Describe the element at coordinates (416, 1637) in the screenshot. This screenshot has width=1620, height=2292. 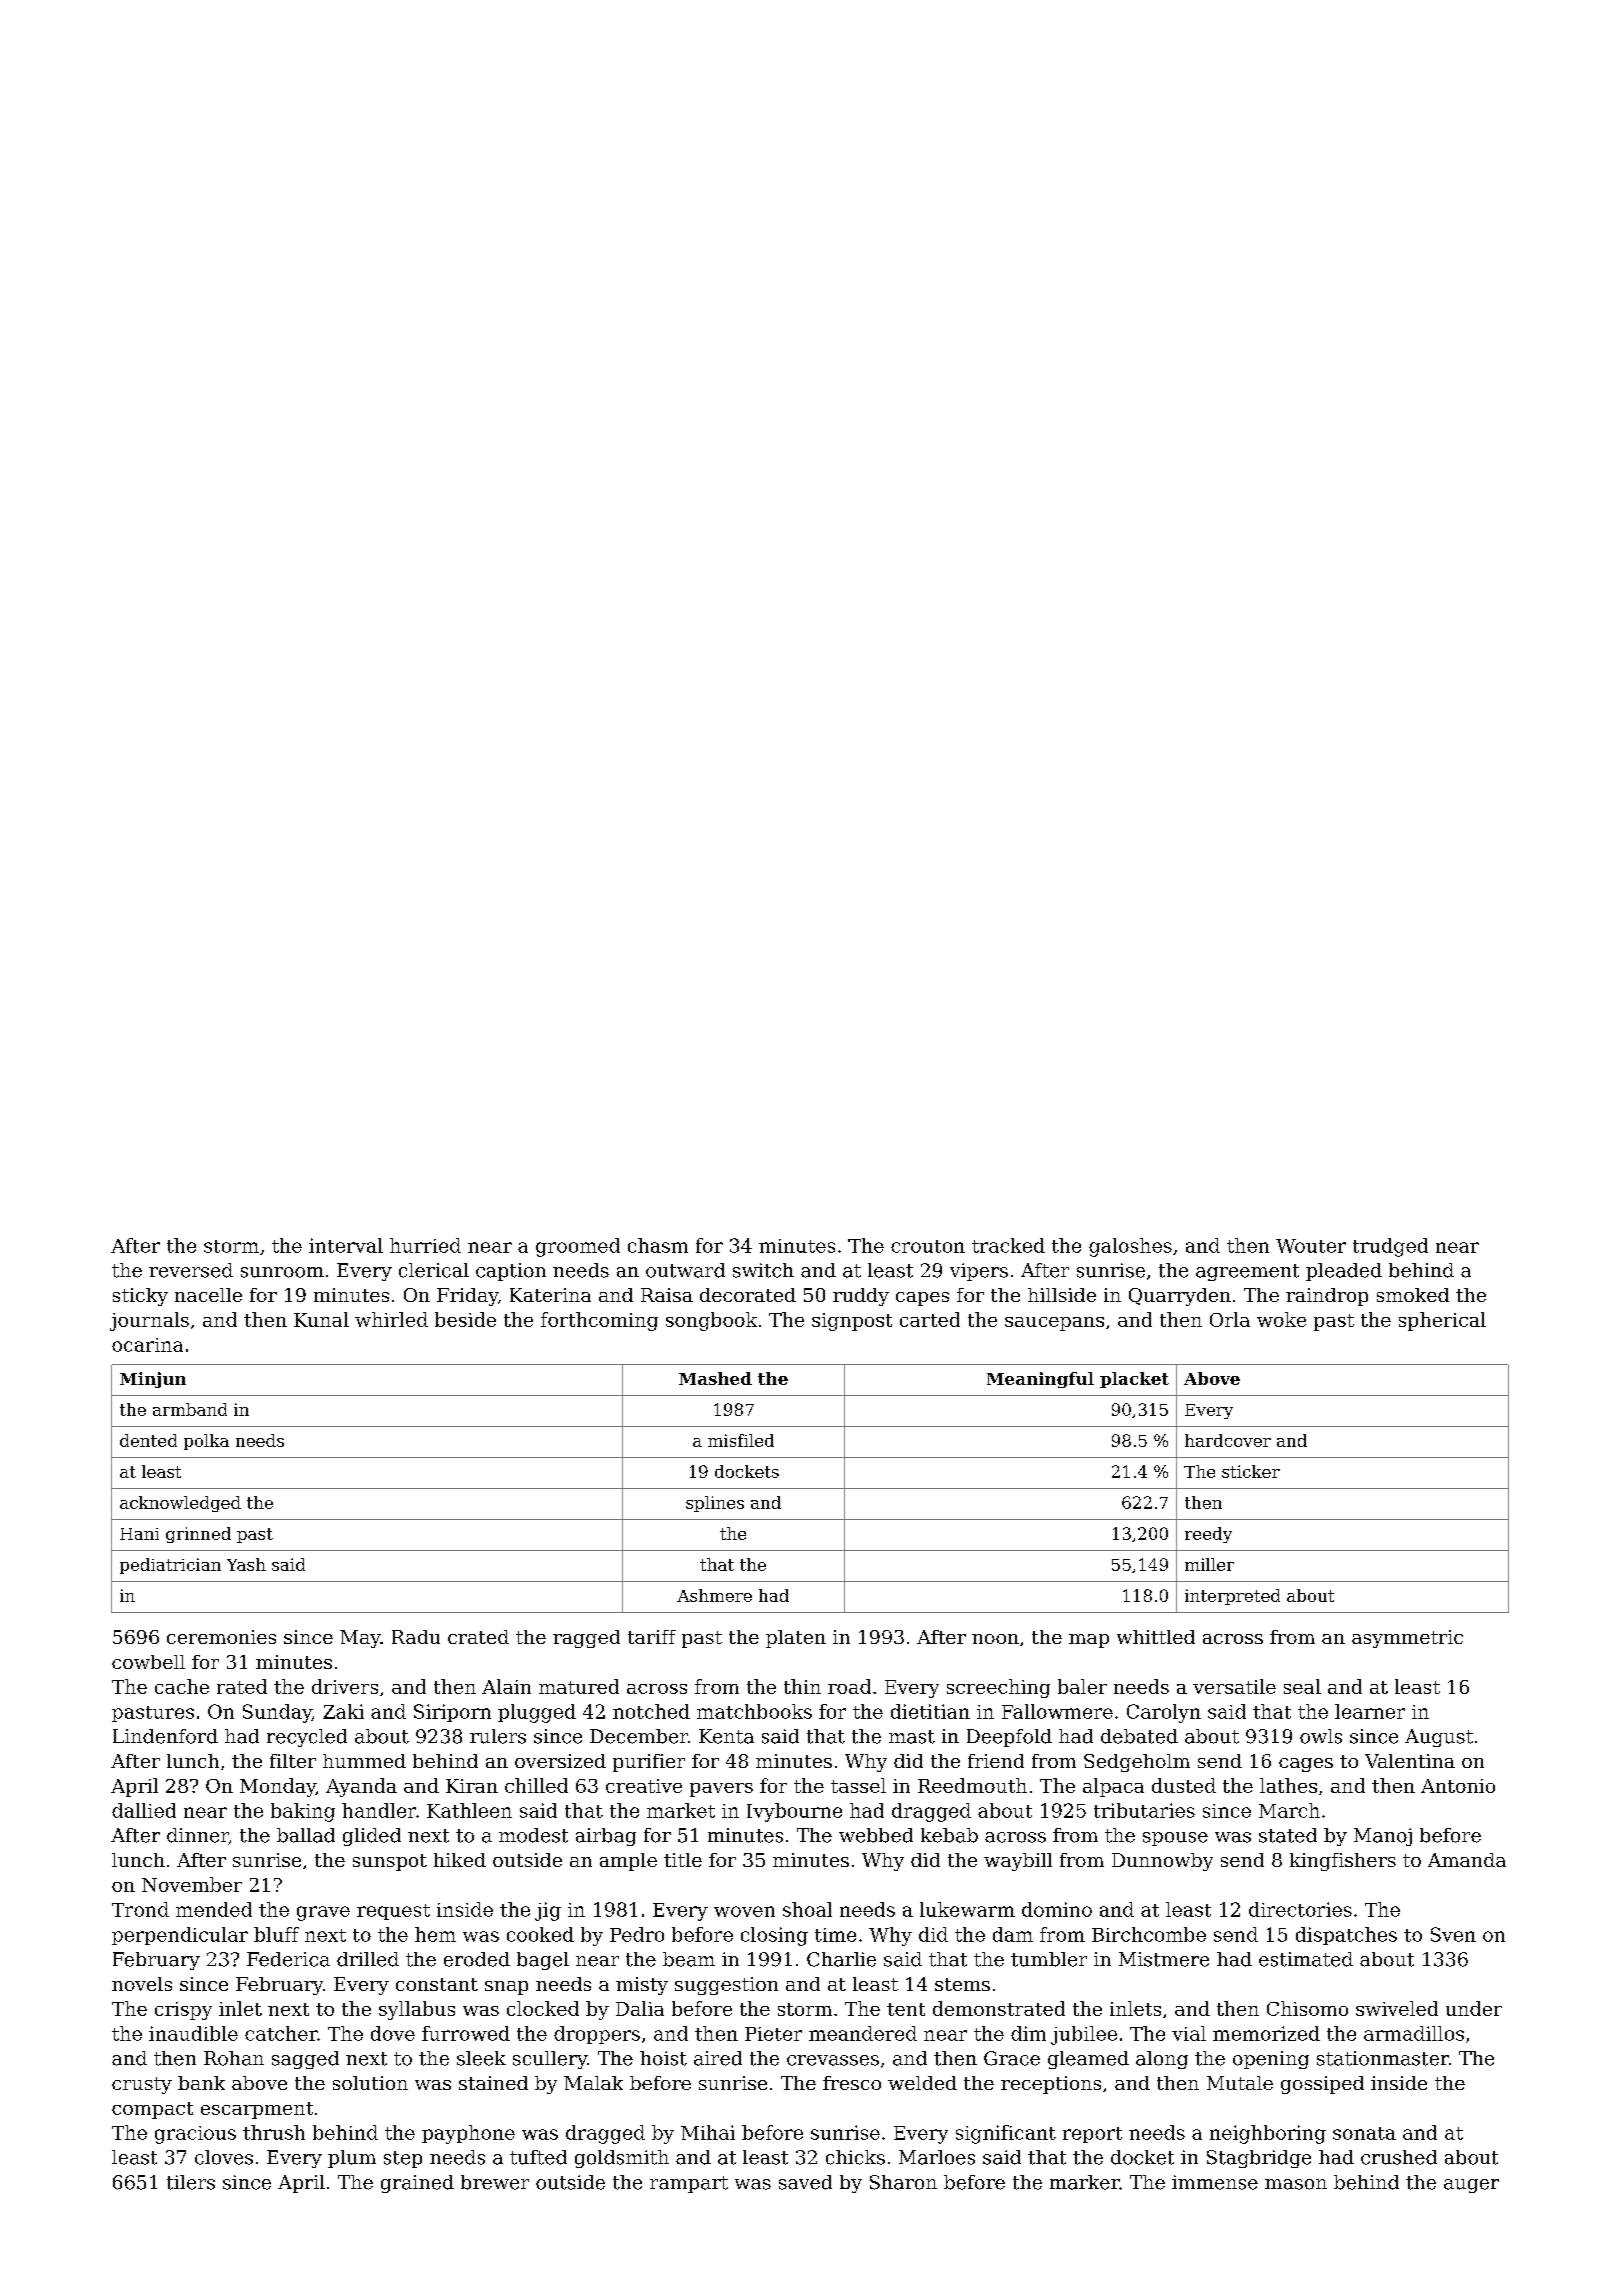
I see `Radu` at that location.
